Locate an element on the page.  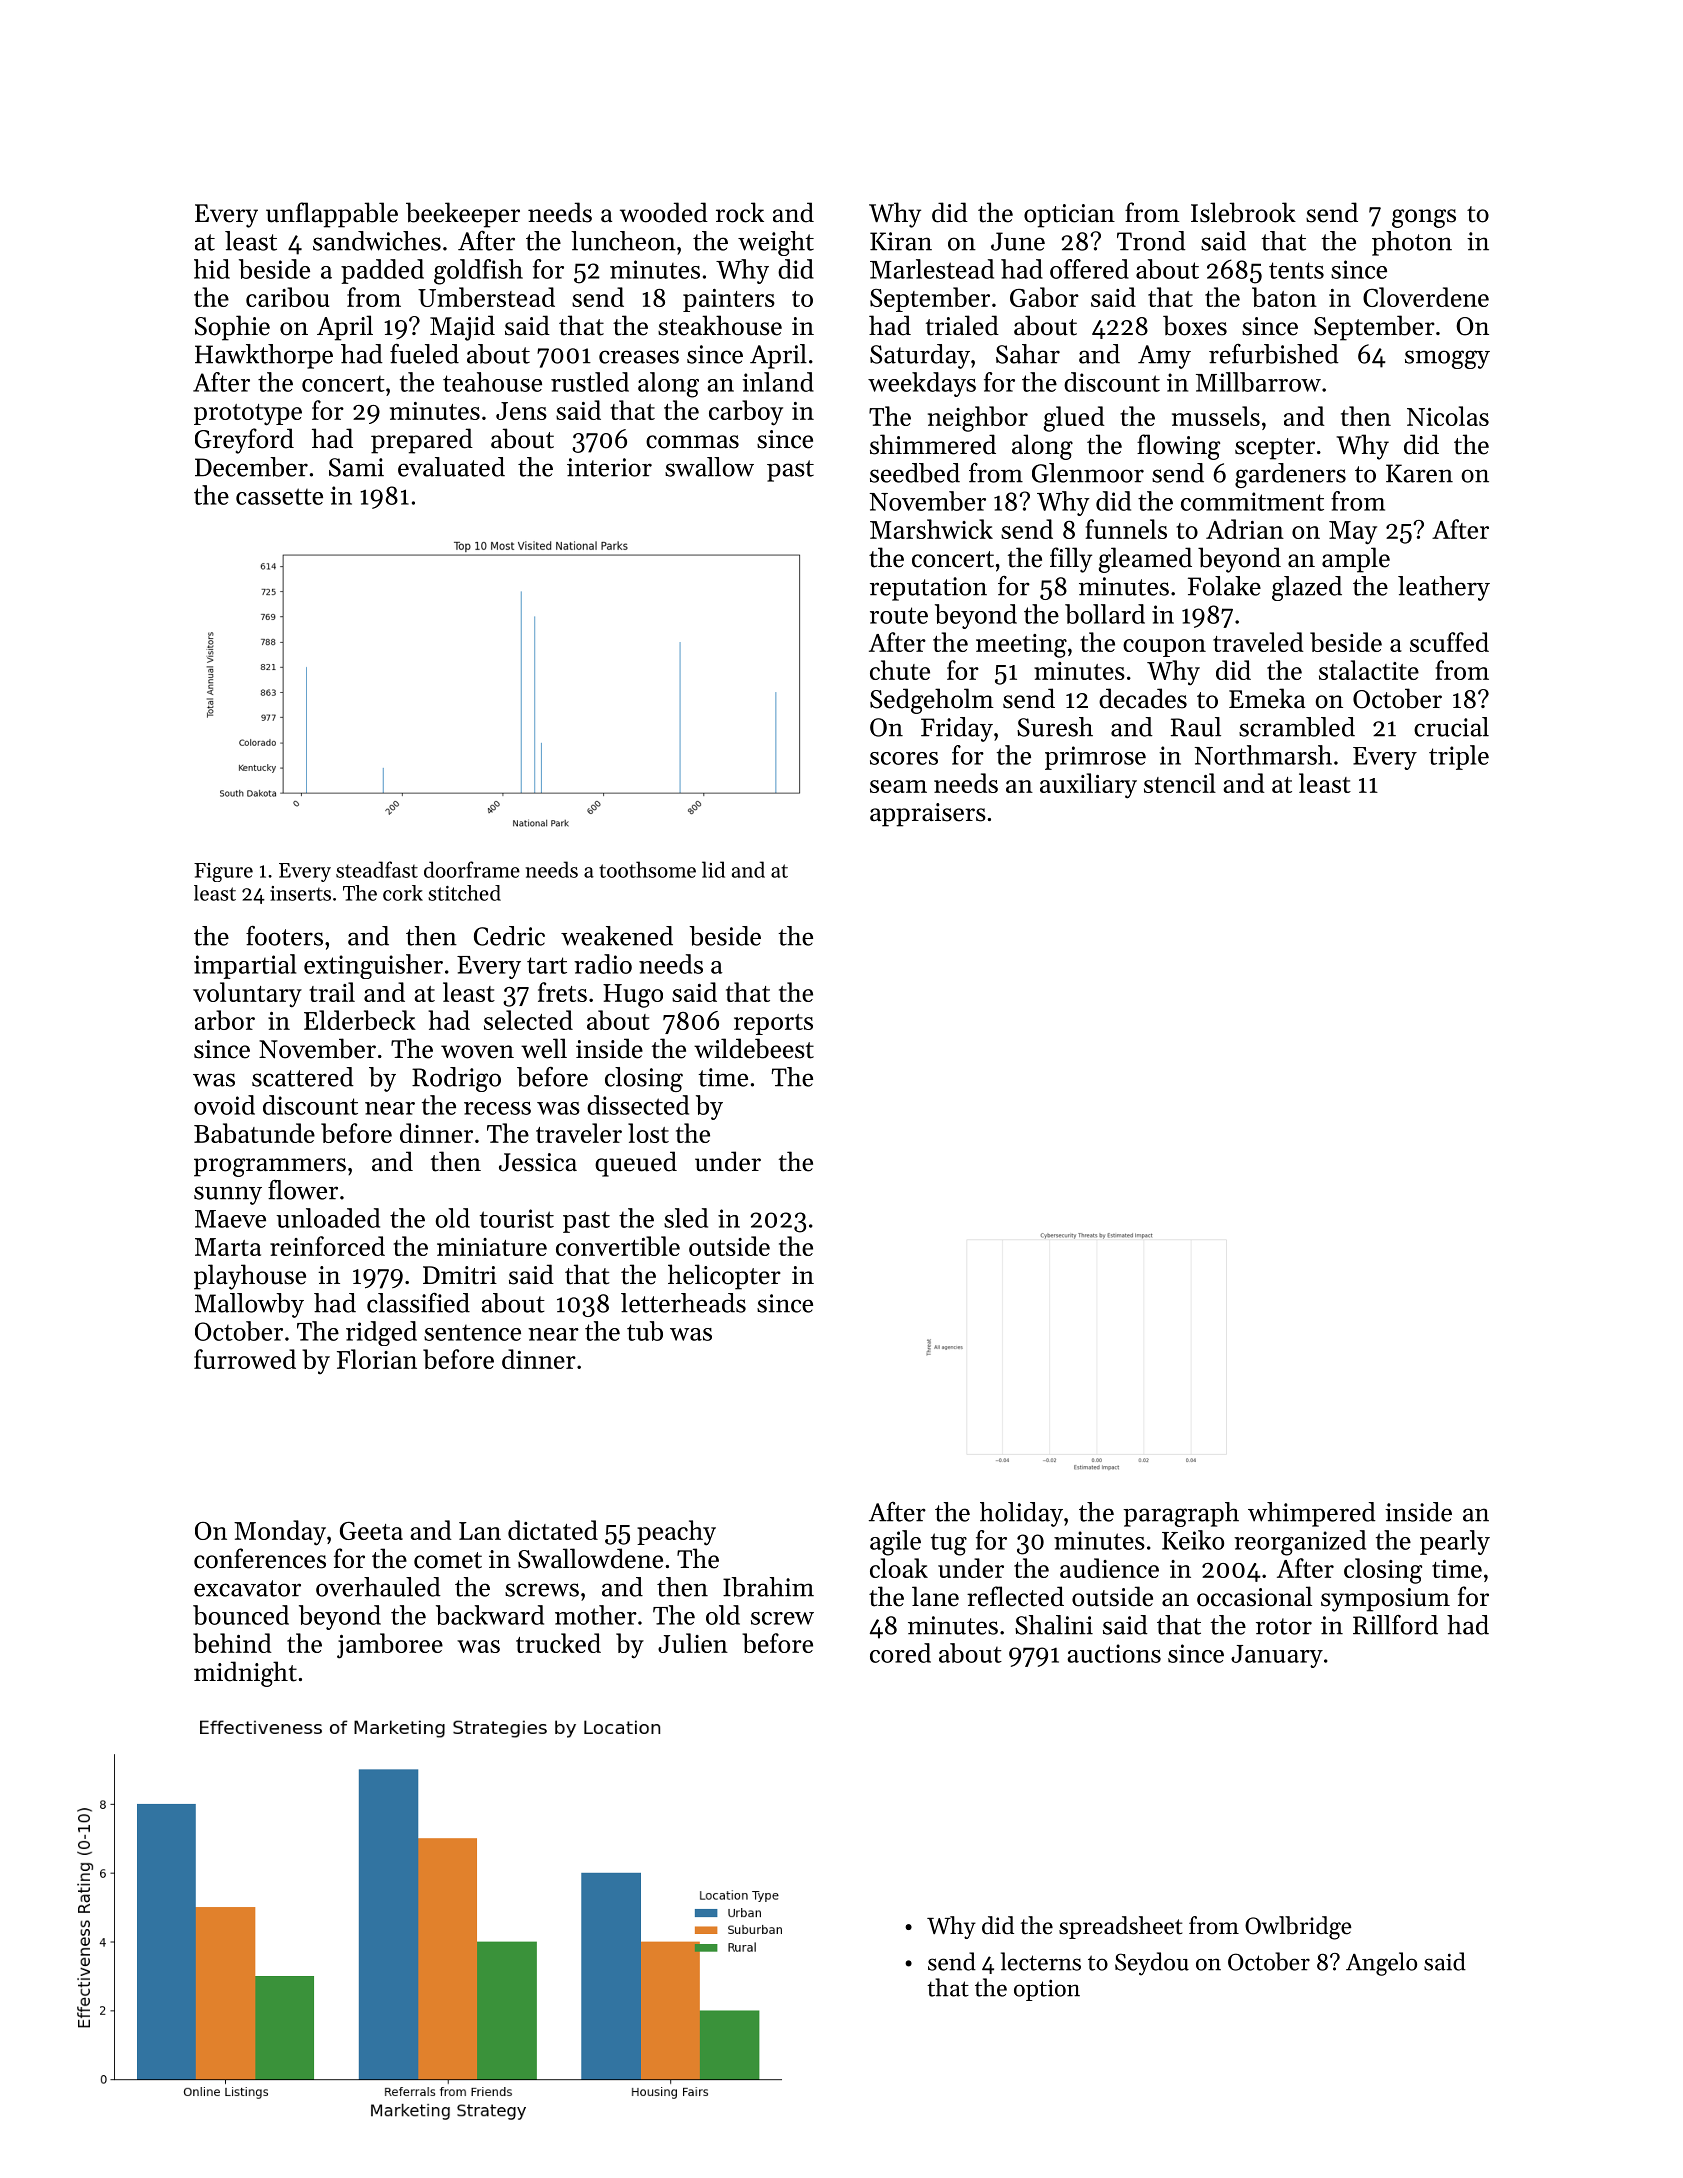
Greyford is located at coordinates (244, 441).
